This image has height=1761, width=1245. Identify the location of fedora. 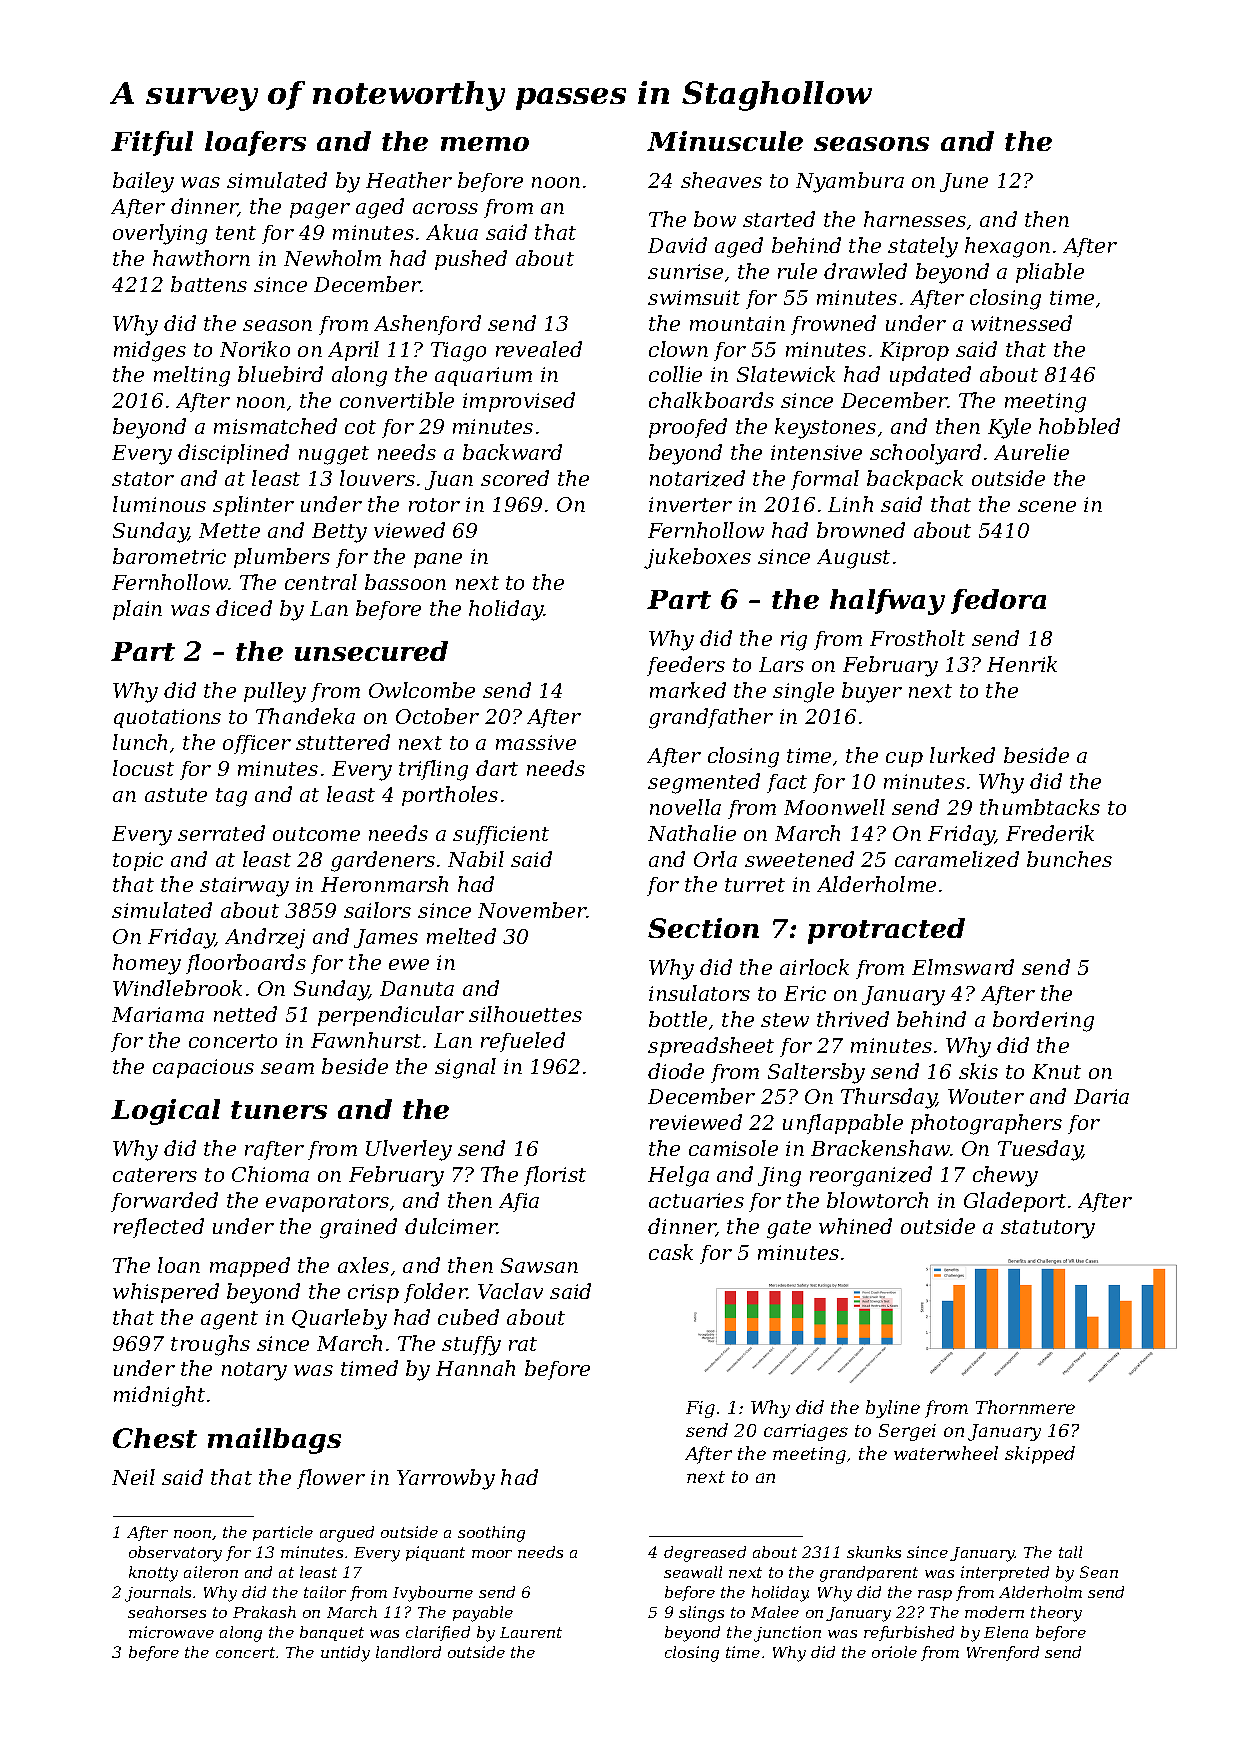
(998, 601).
